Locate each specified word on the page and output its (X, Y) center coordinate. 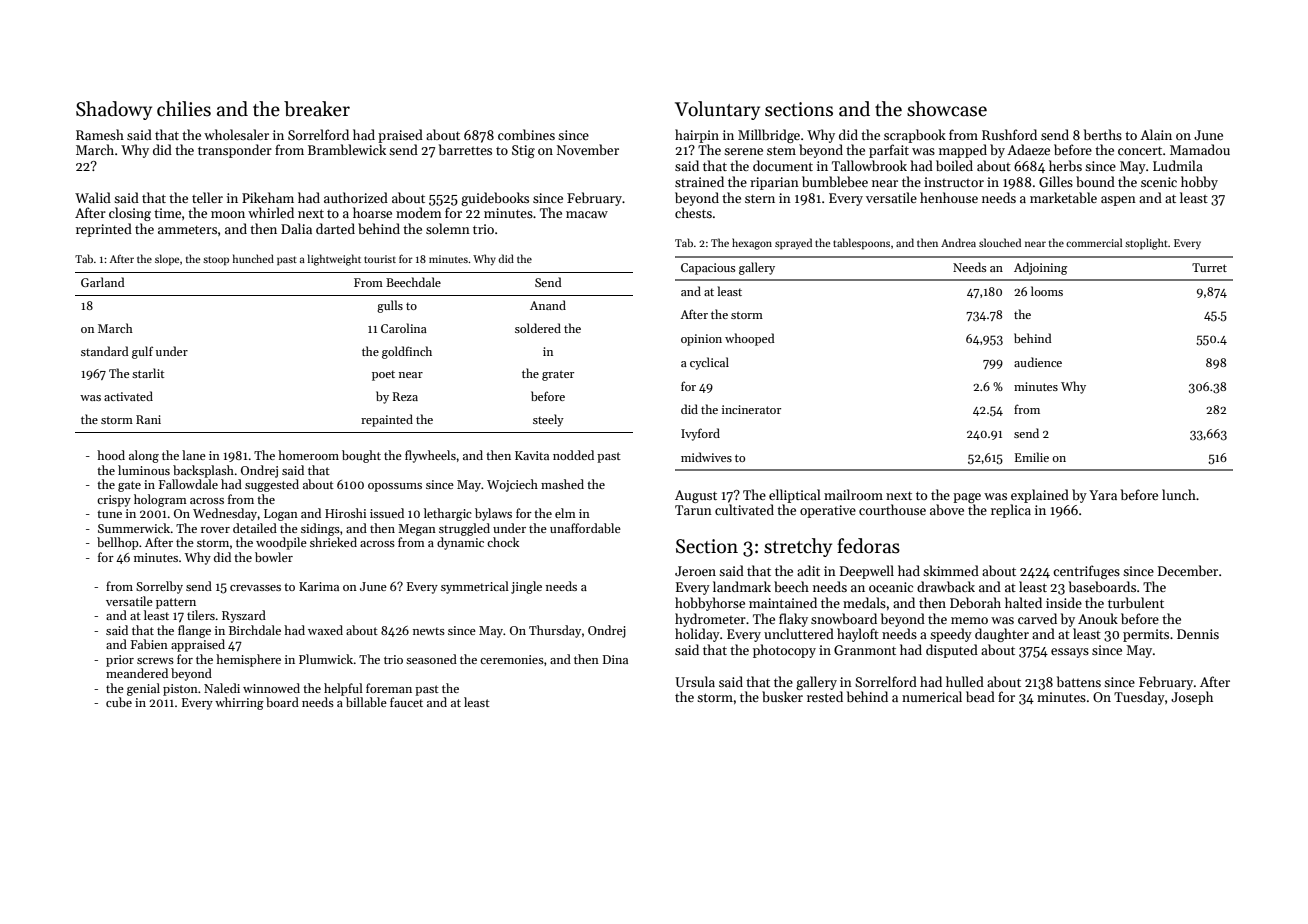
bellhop (118, 543)
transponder (235, 151)
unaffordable (585, 528)
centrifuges (1086, 572)
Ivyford (700, 434)
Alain (1156, 134)
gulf (142, 352)
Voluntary (717, 110)
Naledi (222, 688)
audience (1038, 362)
